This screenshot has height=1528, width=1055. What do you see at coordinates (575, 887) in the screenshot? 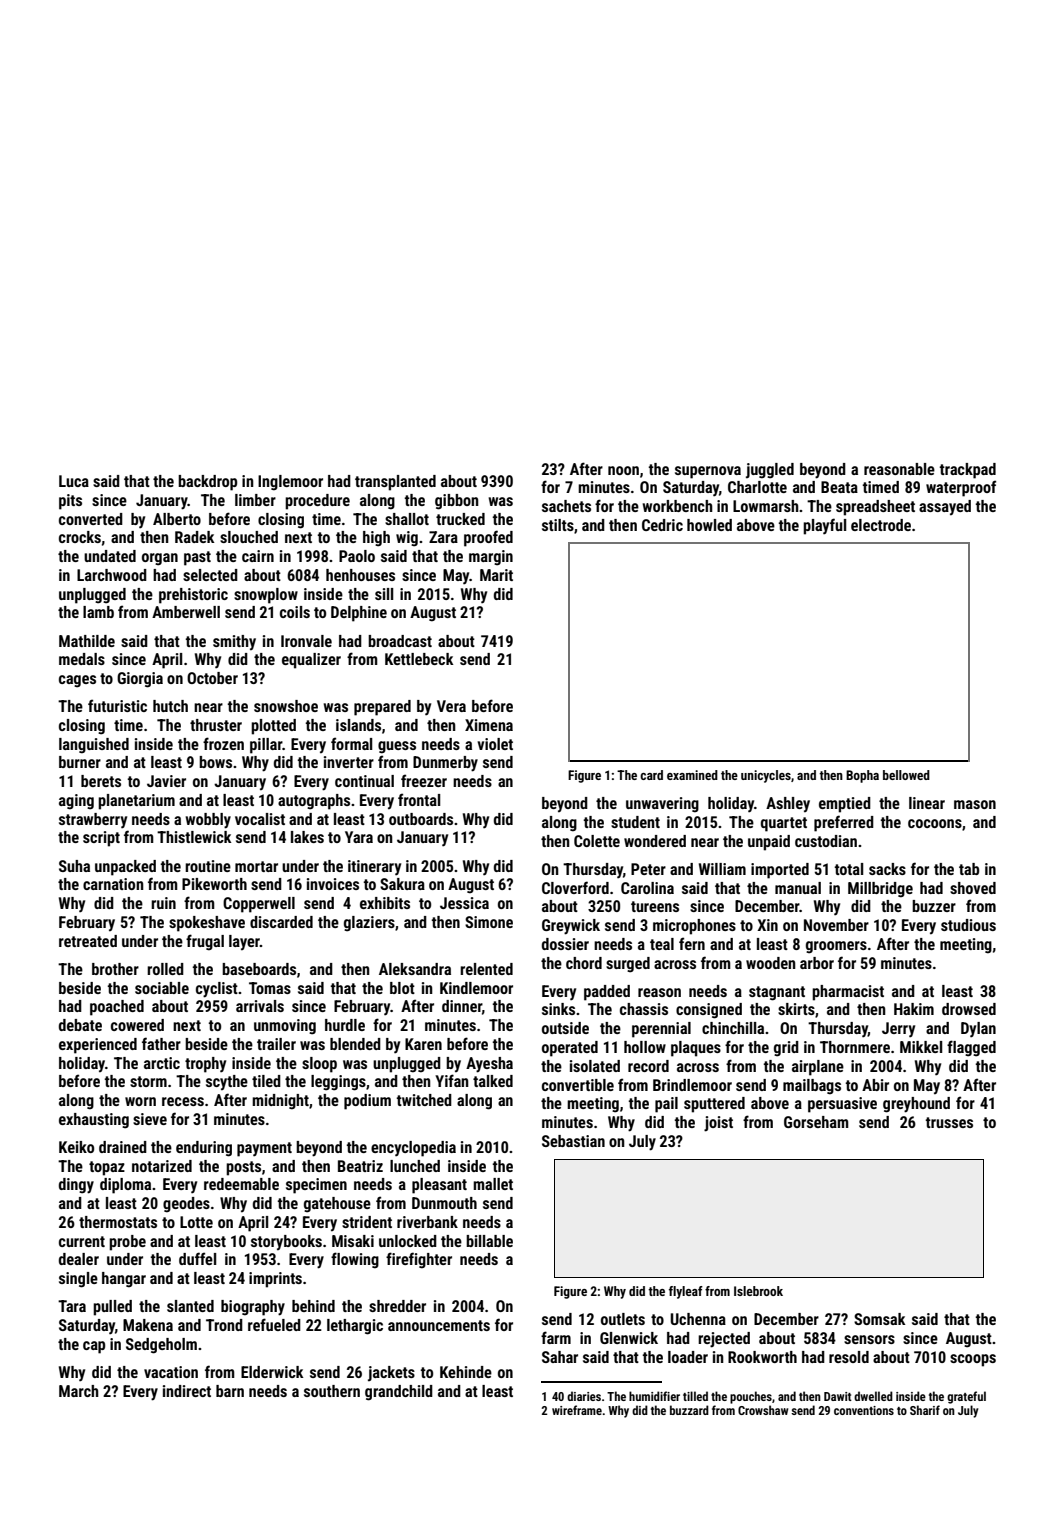
I see `Cloverford` at bounding box center [575, 887].
